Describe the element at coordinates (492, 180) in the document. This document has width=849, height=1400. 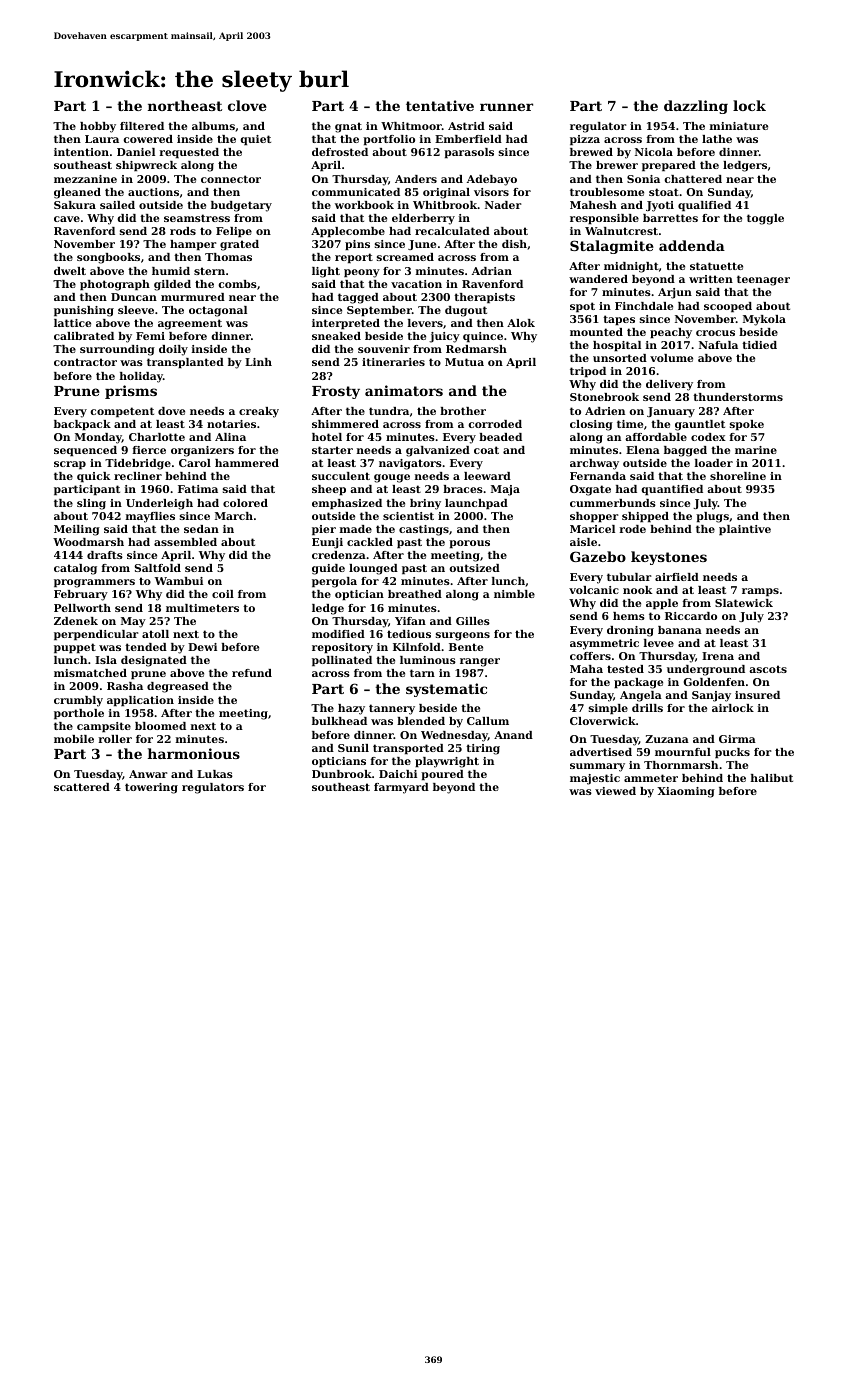
I see `Adebayo` at that location.
